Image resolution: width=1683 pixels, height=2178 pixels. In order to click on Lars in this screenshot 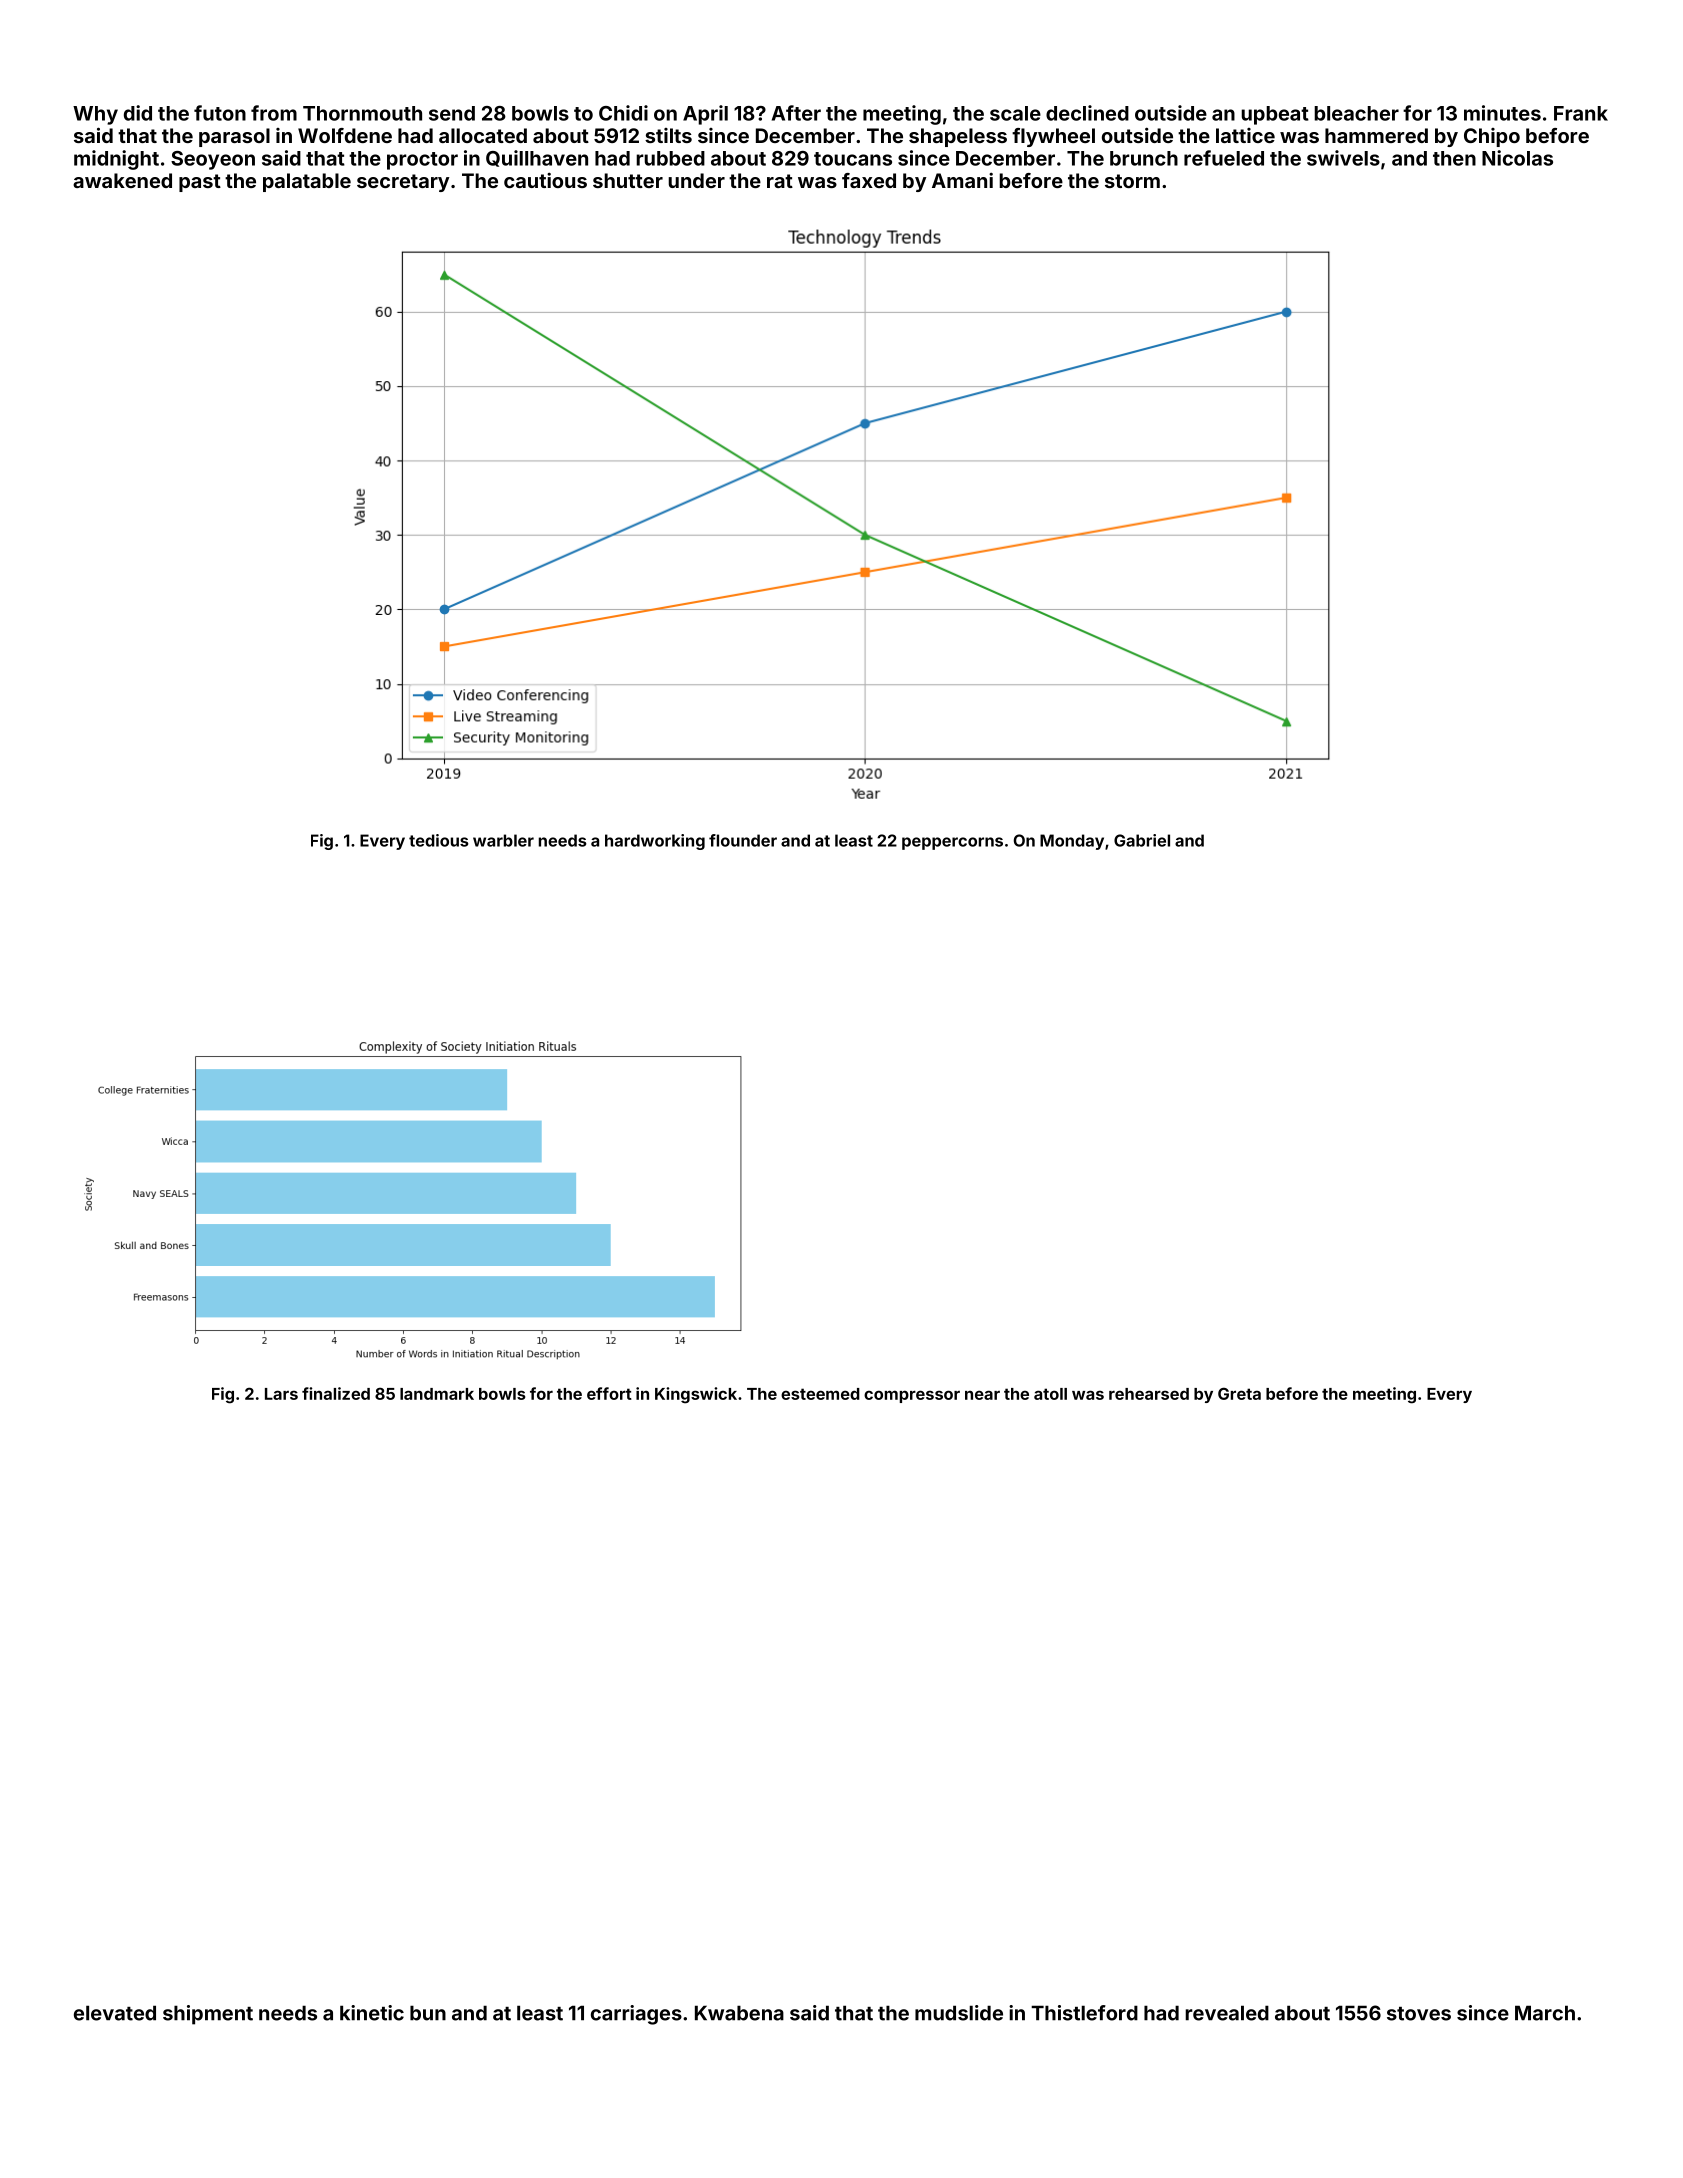, I will do `click(281, 1394)`.
